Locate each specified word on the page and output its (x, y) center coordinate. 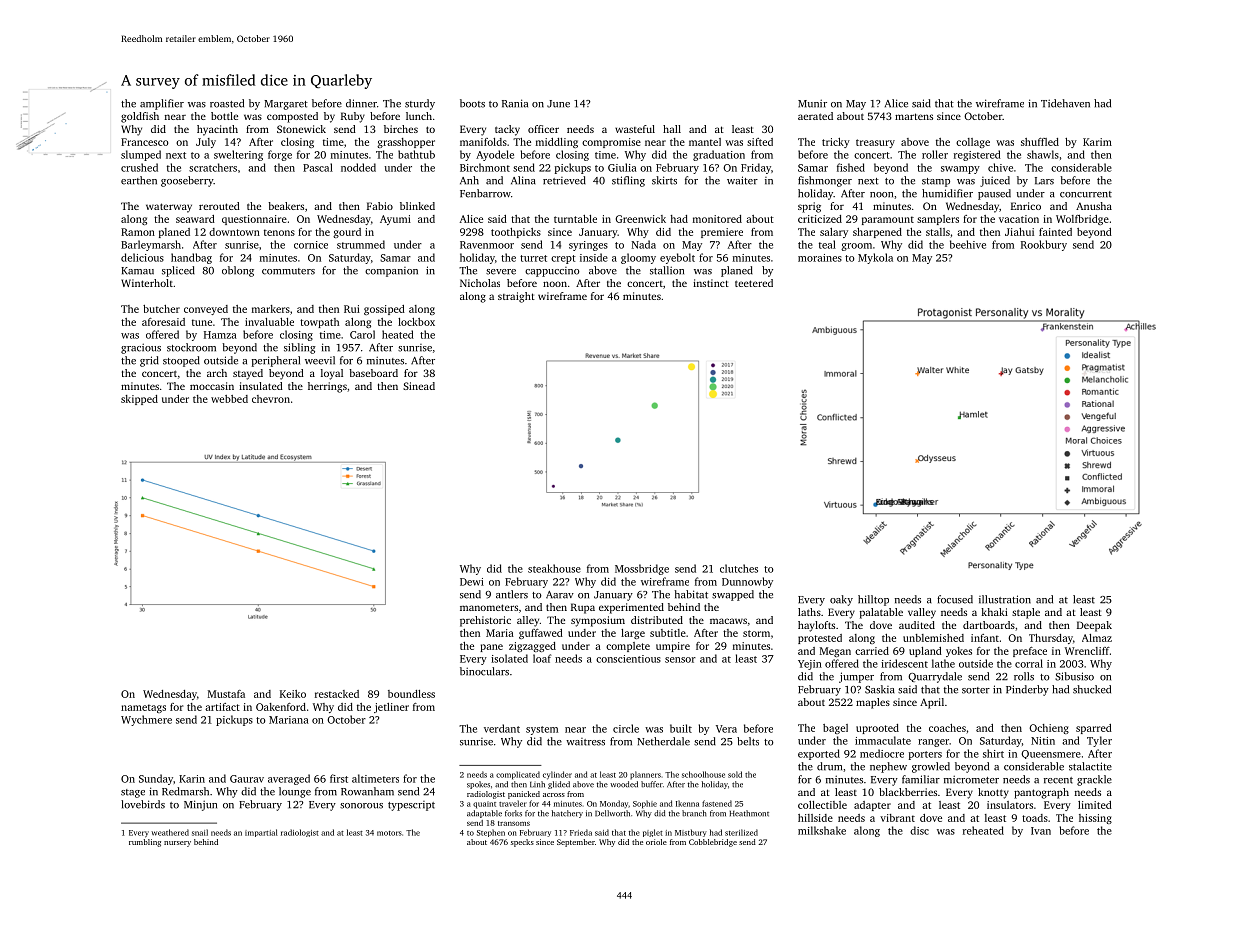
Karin (192, 779)
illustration (1005, 599)
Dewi (472, 582)
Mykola (875, 258)
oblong (238, 271)
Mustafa (226, 694)
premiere (722, 233)
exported (819, 754)
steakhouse (554, 568)
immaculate (883, 740)
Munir (812, 103)
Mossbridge (642, 569)
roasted (227, 103)
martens (914, 116)
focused (955, 599)
